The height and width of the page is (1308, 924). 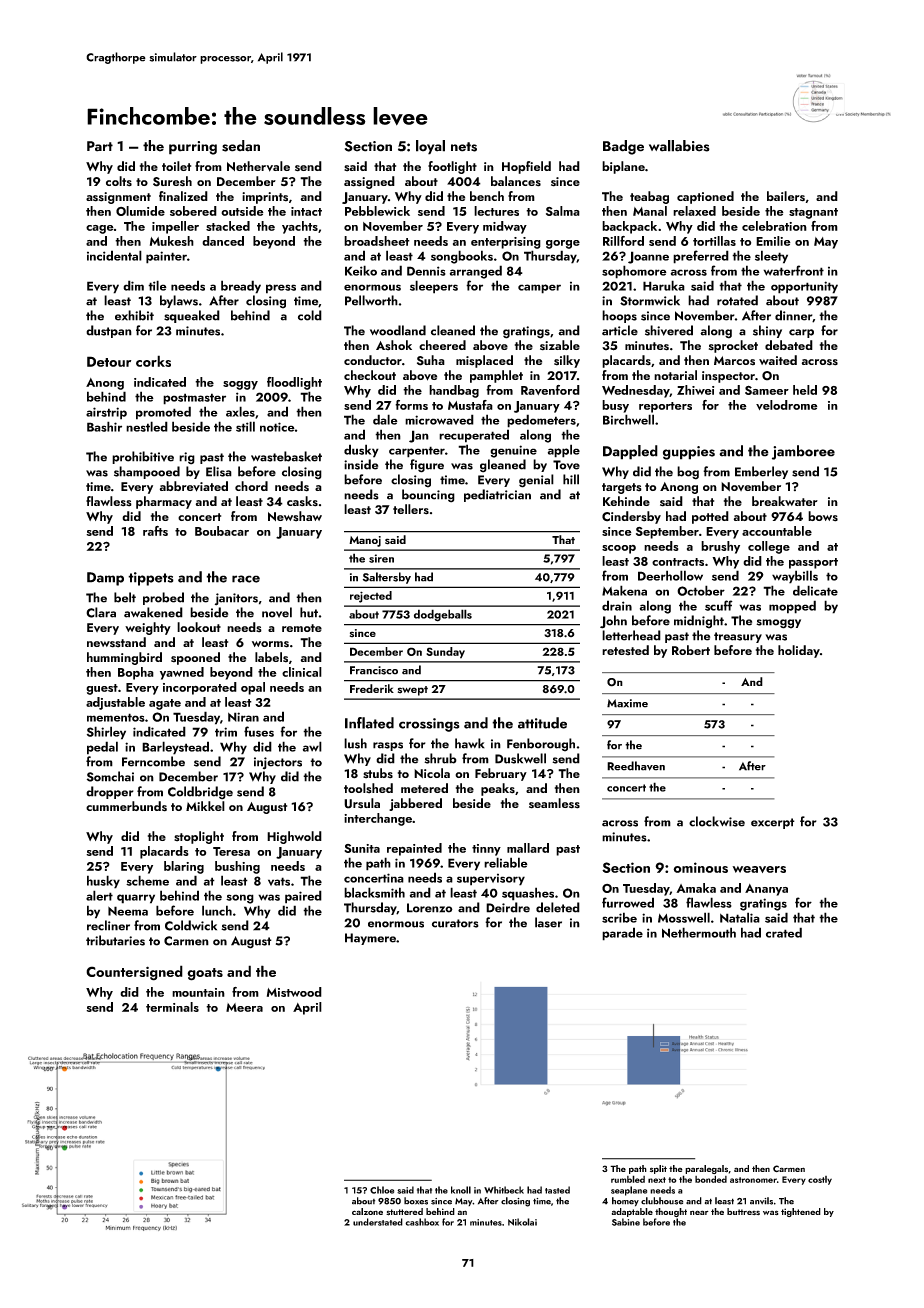 I want to click on painter, so click(x=166, y=257).
